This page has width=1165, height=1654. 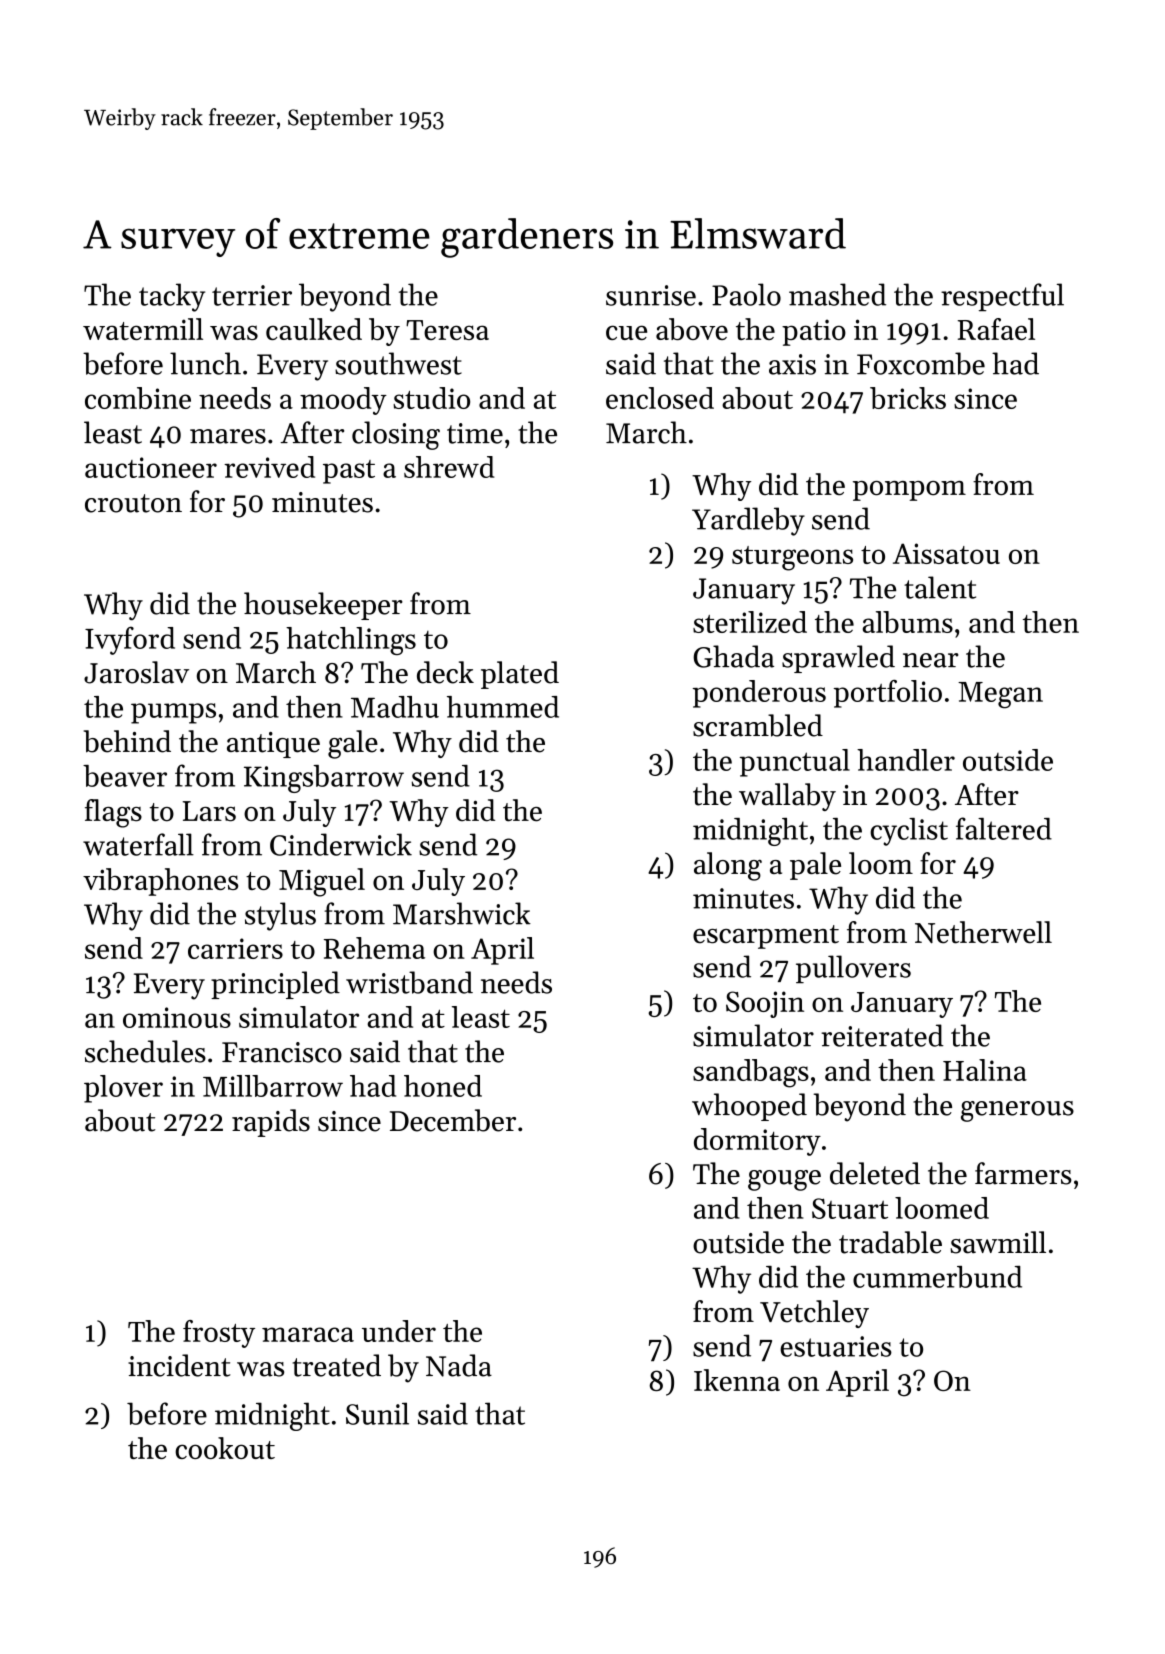 I want to click on antique, so click(x=273, y=745).
